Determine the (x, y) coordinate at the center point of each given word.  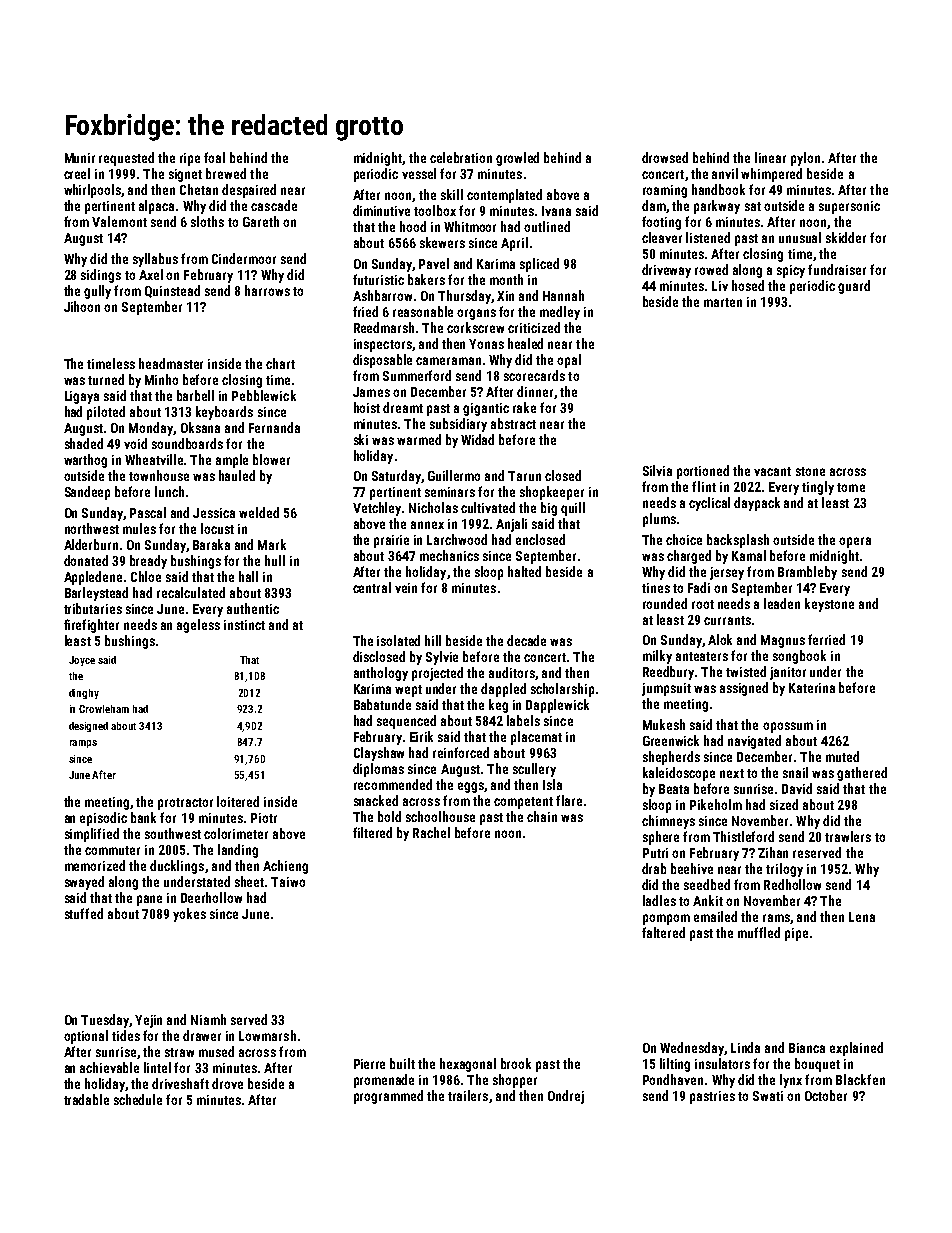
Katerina (812, 688)
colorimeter (236, 833)
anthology (381, 674)
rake (524, 407)
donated (86, 560)
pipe (796, 934)
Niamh (208, 1019)
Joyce (82, 661)
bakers (426, 279)
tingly (818, 488)
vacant (772, 471)
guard (854, 287)
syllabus (155, 260)
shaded (84, 443)
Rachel (431, 832)
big (549, 509)
